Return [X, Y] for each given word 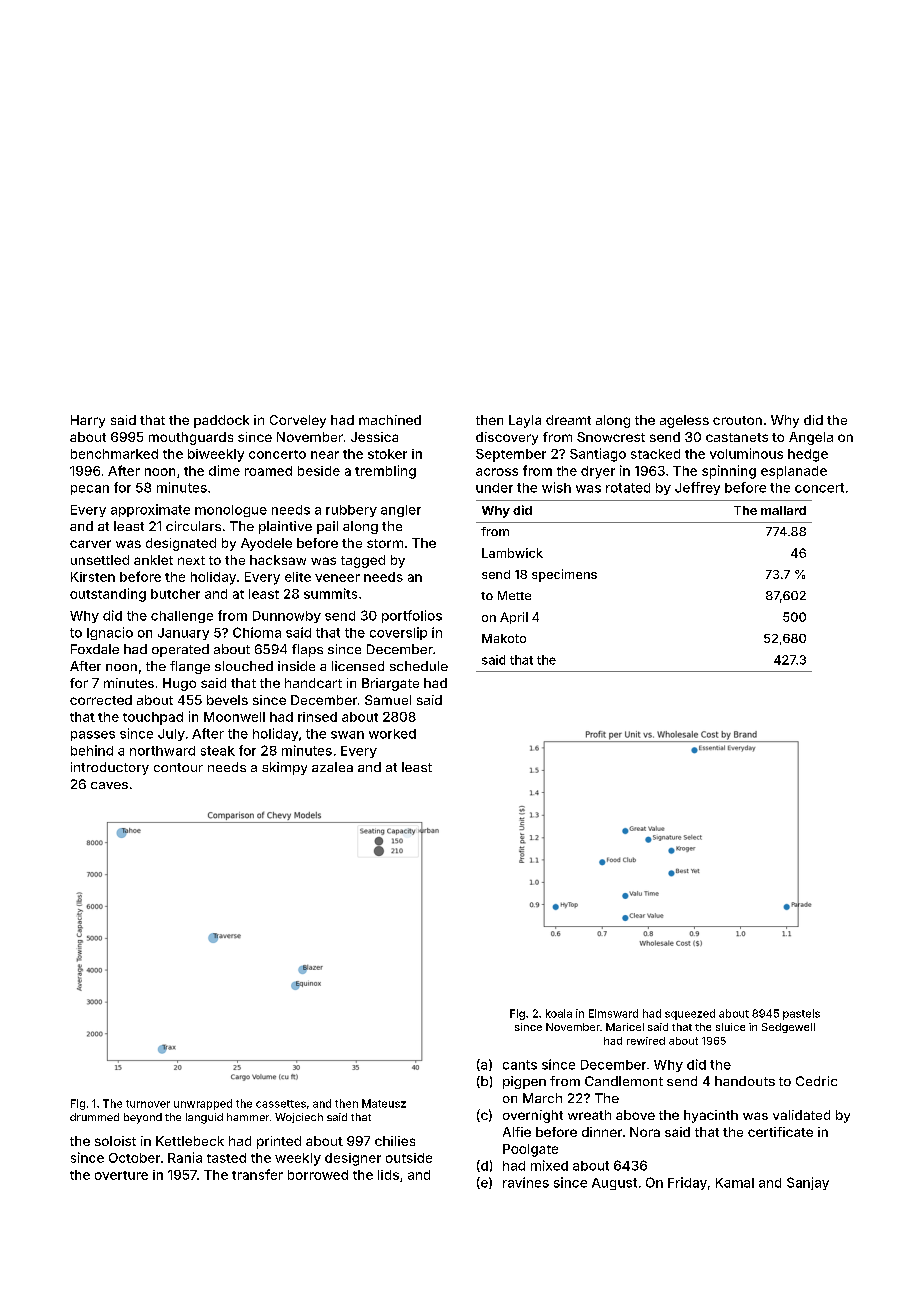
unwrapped [203, 1104]
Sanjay [808, 1183]
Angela [811, 438]
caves [109, 785]
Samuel [388, 700]
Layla [525, 421]
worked [392, 734]
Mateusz [384, 1103]
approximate [150, 510]
